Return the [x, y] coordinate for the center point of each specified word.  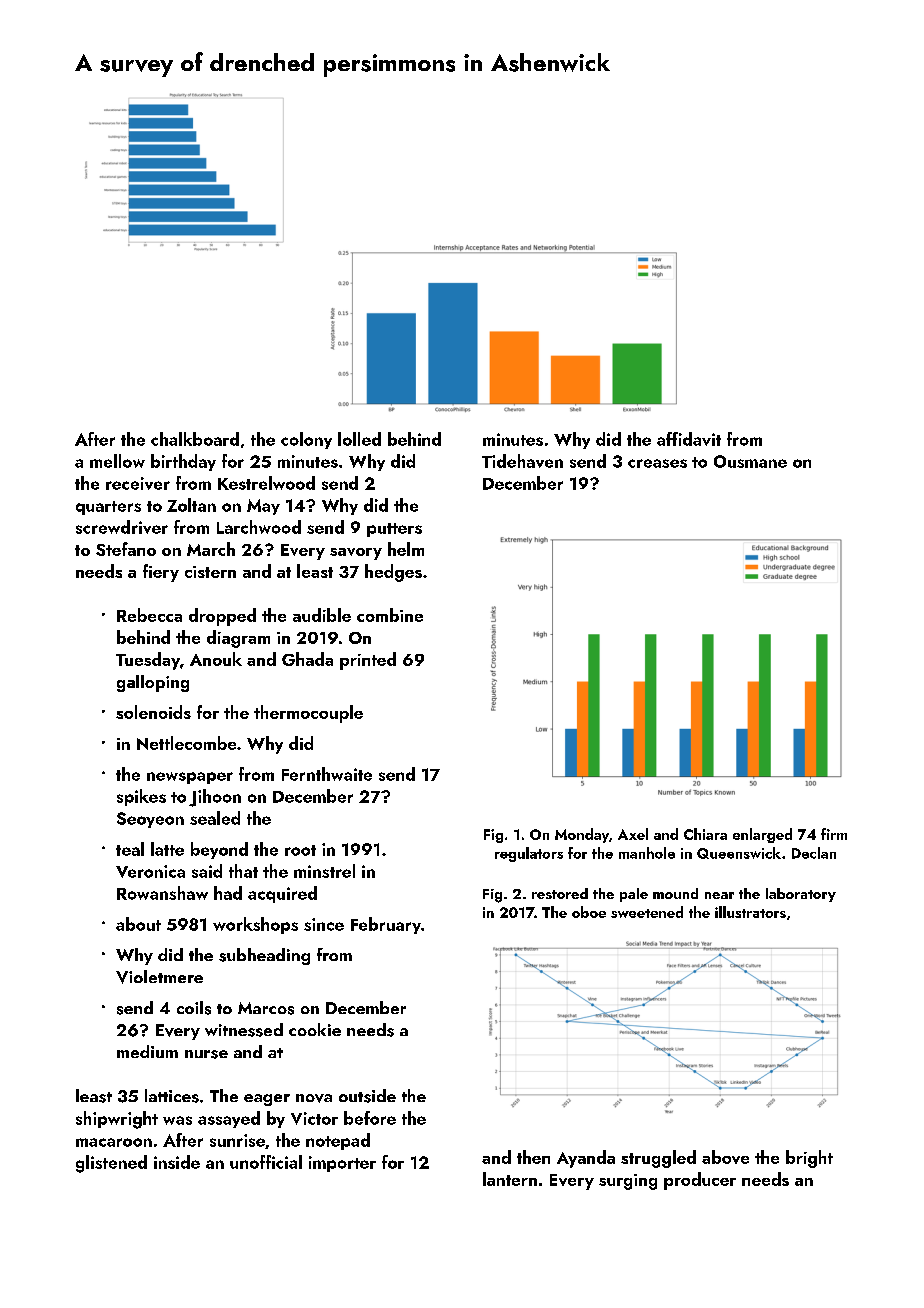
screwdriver [122, 527]
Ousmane [750, 461]
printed [368, 661]
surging [628, 1182]
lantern [510, 1179]
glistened [111, 1164]
